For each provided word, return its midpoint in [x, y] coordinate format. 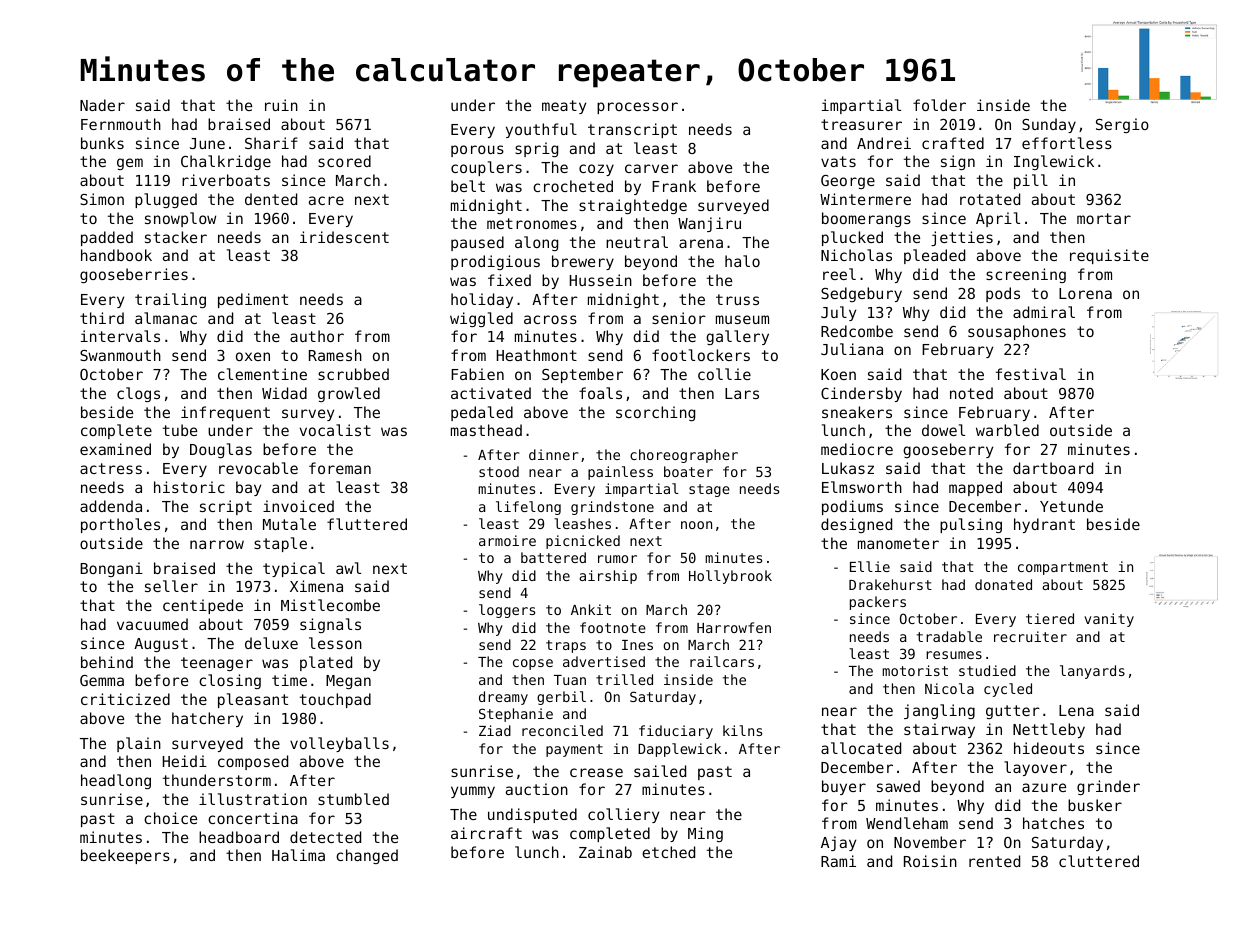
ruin [281, 105]
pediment [253, 300]
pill [1031, 181]
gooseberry [948, 450]
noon [696, 525]
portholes [120, 525]
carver [651, 168]
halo [742, 261]
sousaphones [1017, 332]
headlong [116, 781]
